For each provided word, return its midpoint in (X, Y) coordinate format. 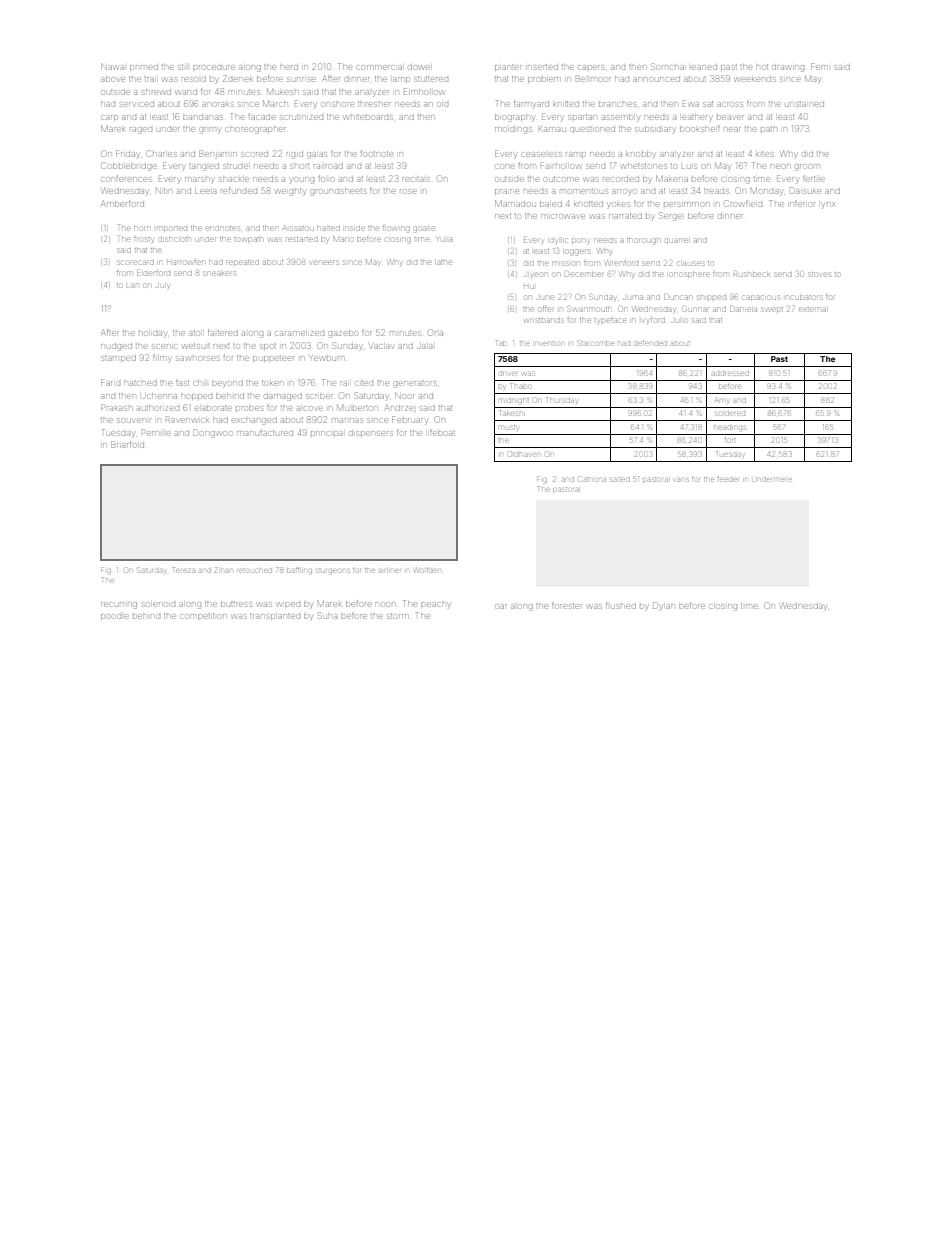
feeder (728, 479)
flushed (621, 606)
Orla (436, 332)
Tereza (184, 570)
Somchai (667, 66)
